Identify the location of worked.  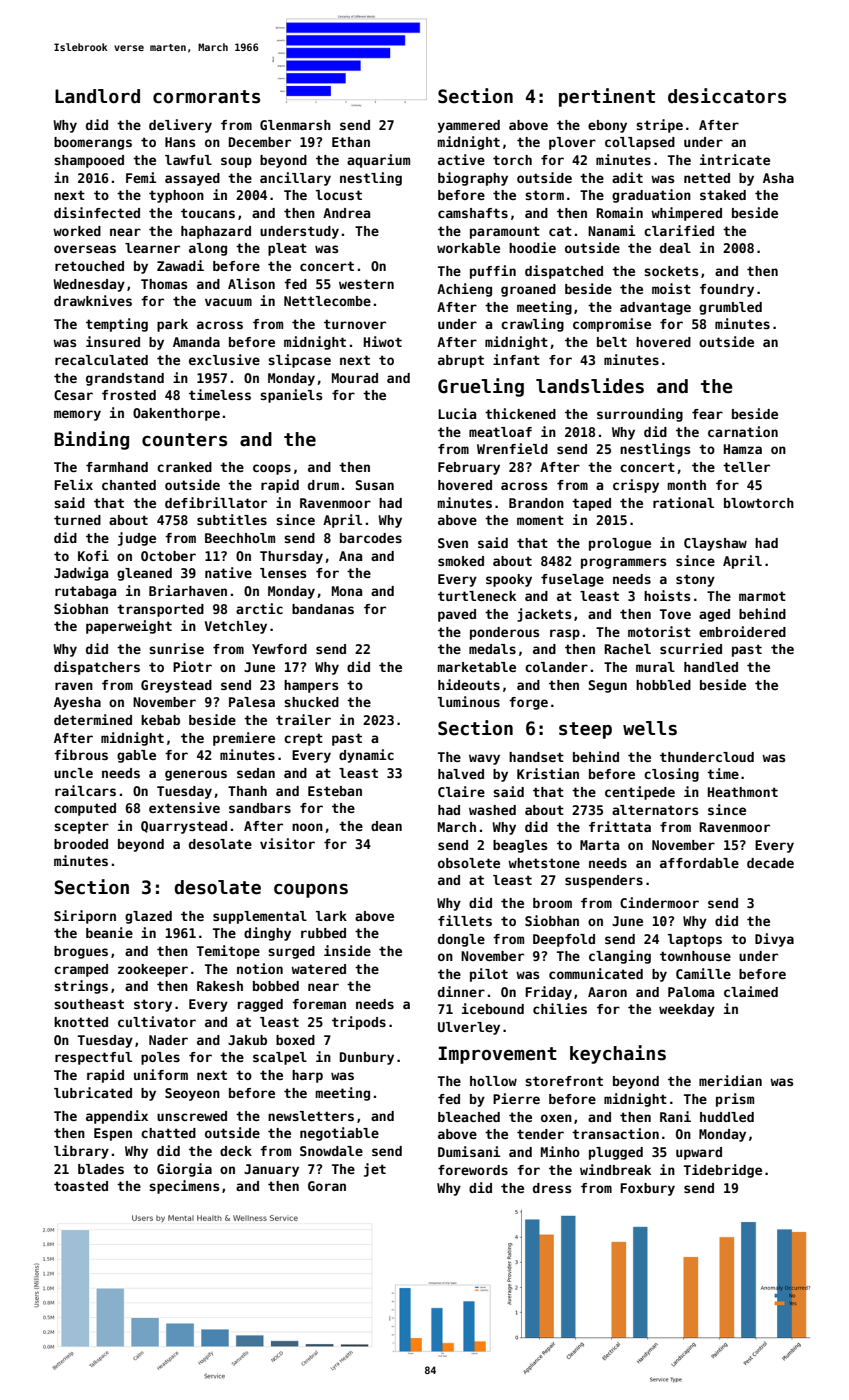
(77, 231).
